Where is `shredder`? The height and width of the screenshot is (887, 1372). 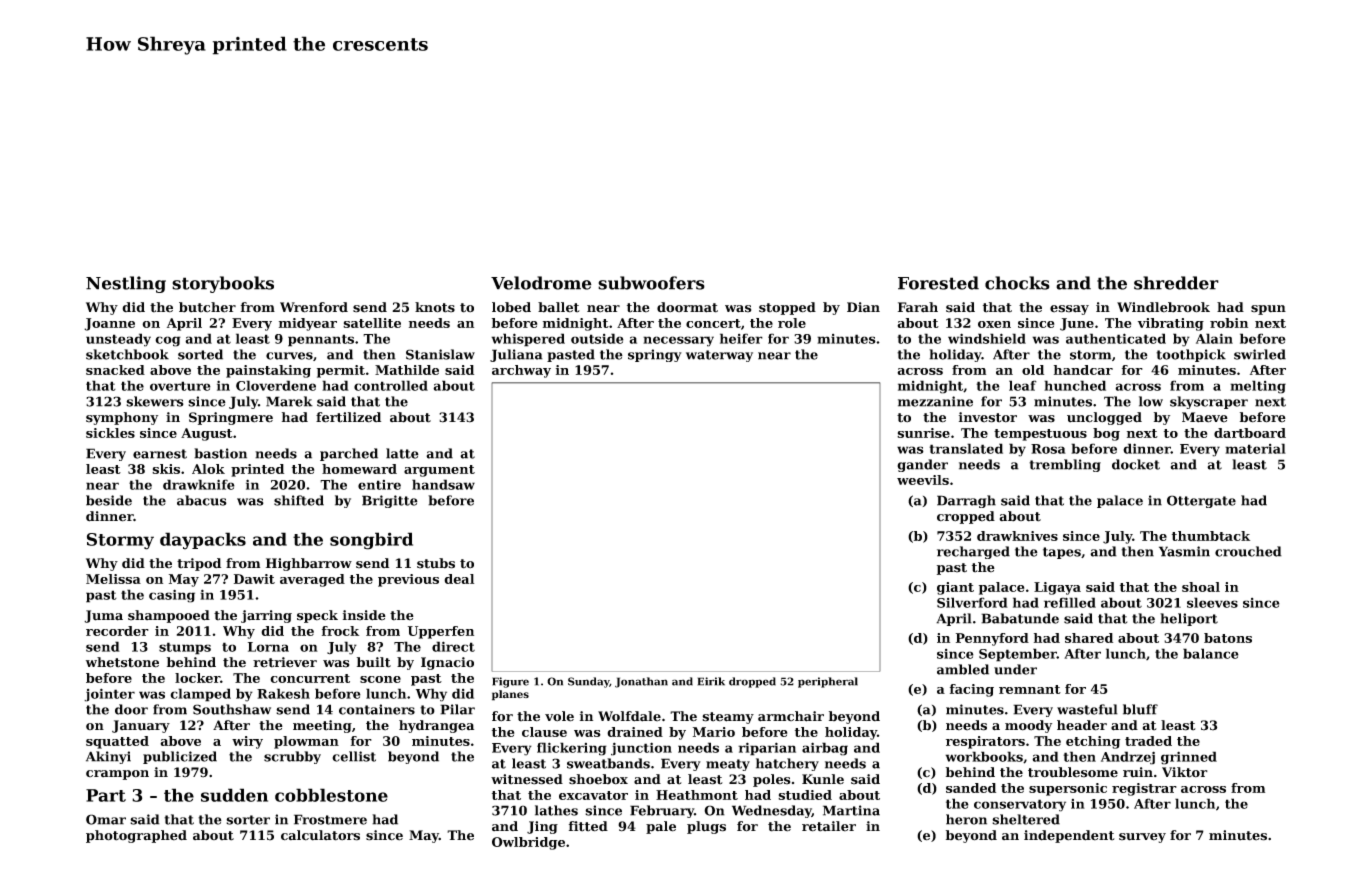 shredder is located at coordinates (1176, 283).
